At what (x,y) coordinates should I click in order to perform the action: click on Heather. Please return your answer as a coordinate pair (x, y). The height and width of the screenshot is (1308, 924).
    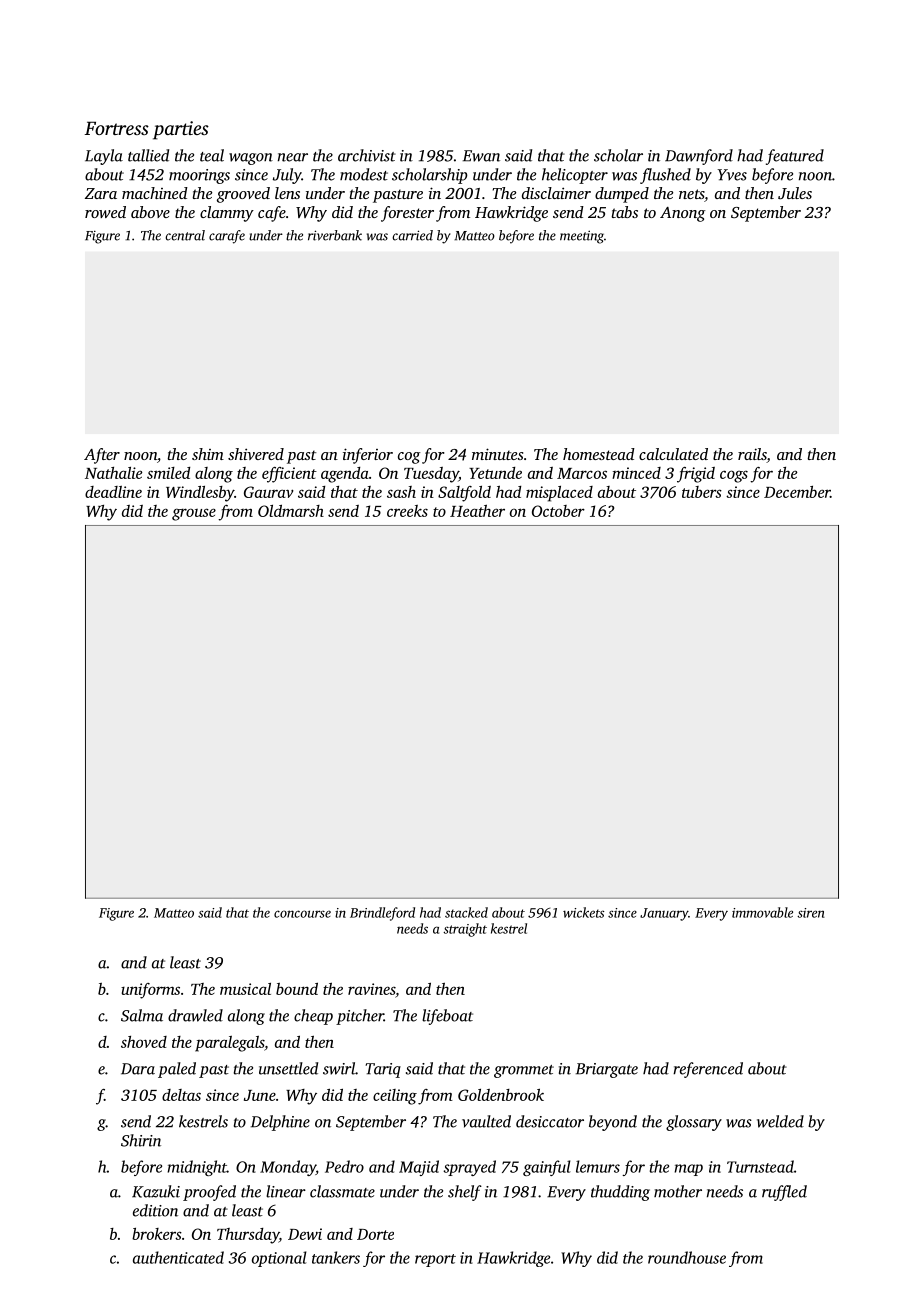
    Looking at the image, I should click on (477, 510).
